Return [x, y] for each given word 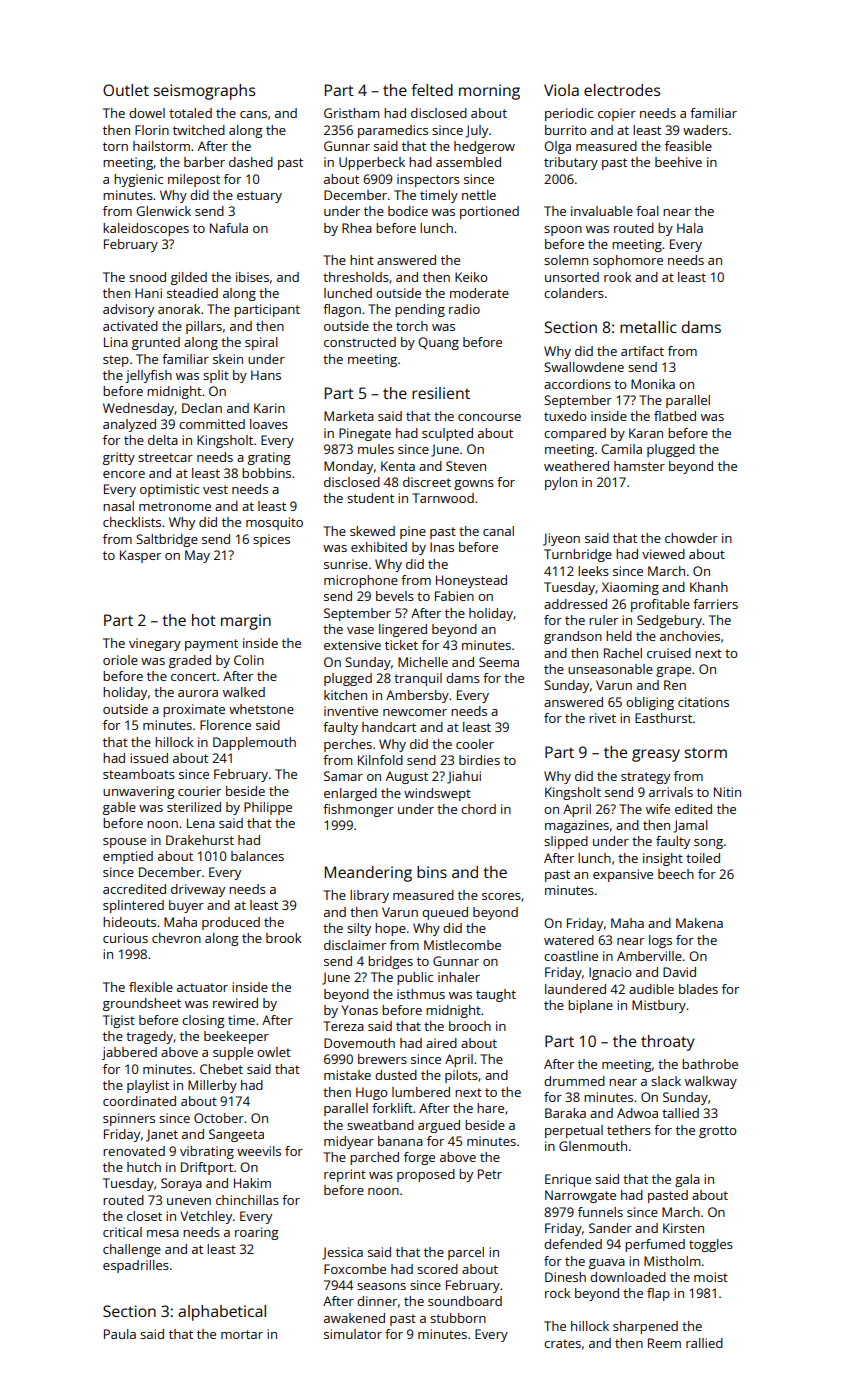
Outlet [126, 90]
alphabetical [222, 1313]
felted [432, 90]
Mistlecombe [462, 945]
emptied [128, 857]
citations [703, 702]
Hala [690, 228]
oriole [120, 660]
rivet [602, 718]
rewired [235, 1003]
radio [464, 309]
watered [569, 940]
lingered [403, 630]
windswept [437, 794]
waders [705, 130]
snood [147, 277]
